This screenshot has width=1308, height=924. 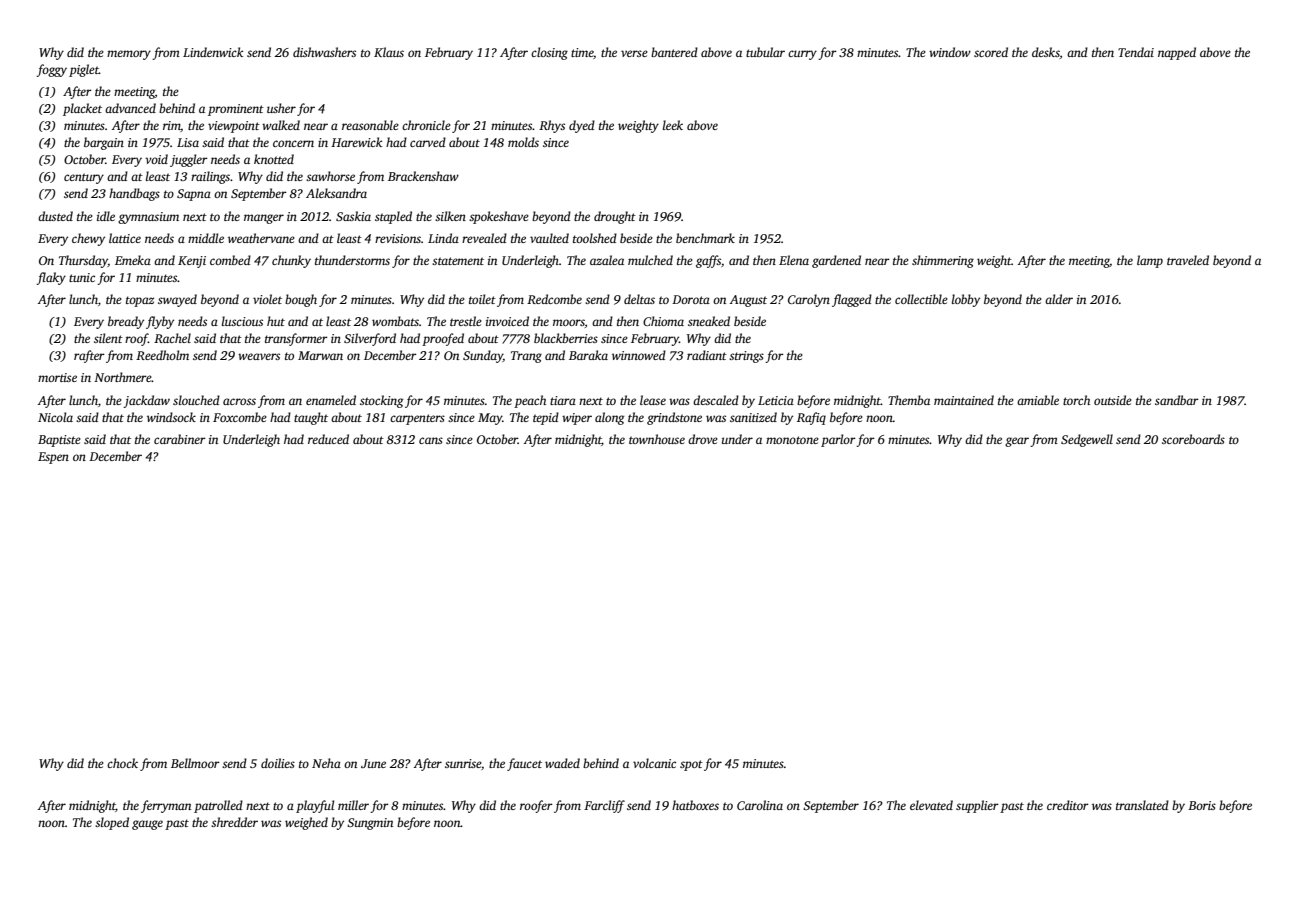 What do you see at coordinates (53, 458) in the screenshot?
I see `Espen` at bounding box center [53, 458].
